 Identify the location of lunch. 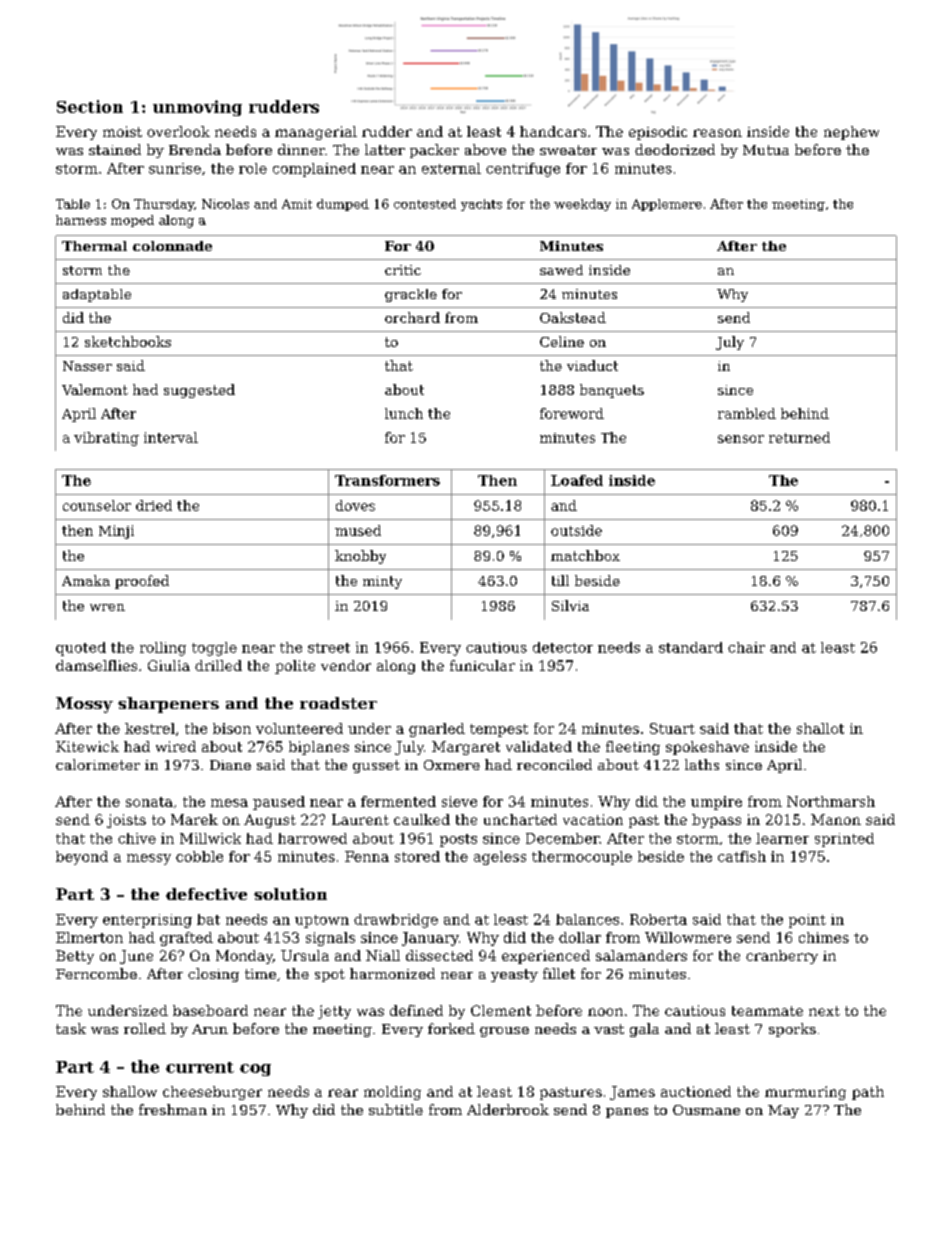
(404, 413).
